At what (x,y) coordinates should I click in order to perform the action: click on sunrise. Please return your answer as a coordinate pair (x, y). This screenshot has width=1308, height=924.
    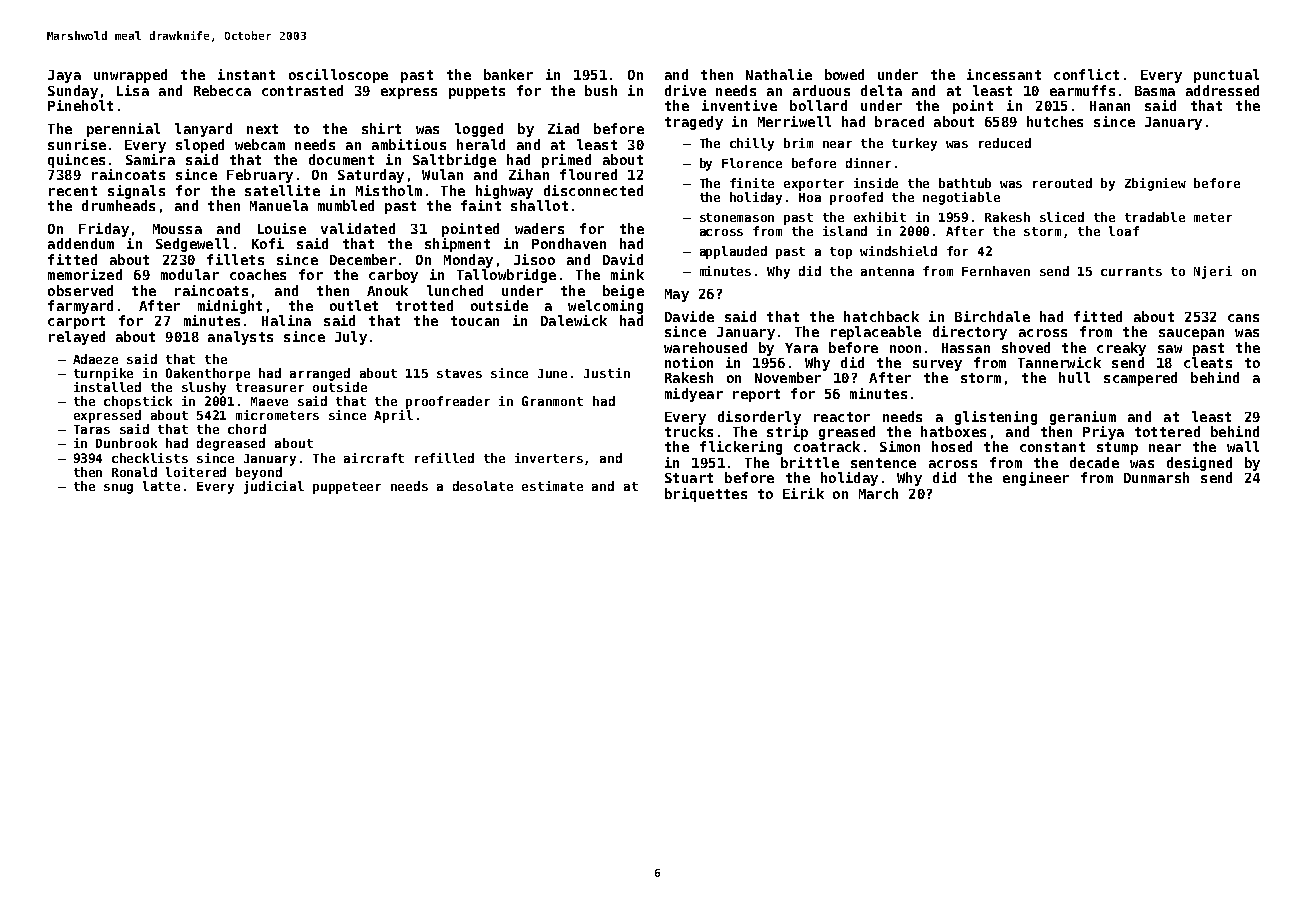
    Looking at the image, I should click on (77, 144).
